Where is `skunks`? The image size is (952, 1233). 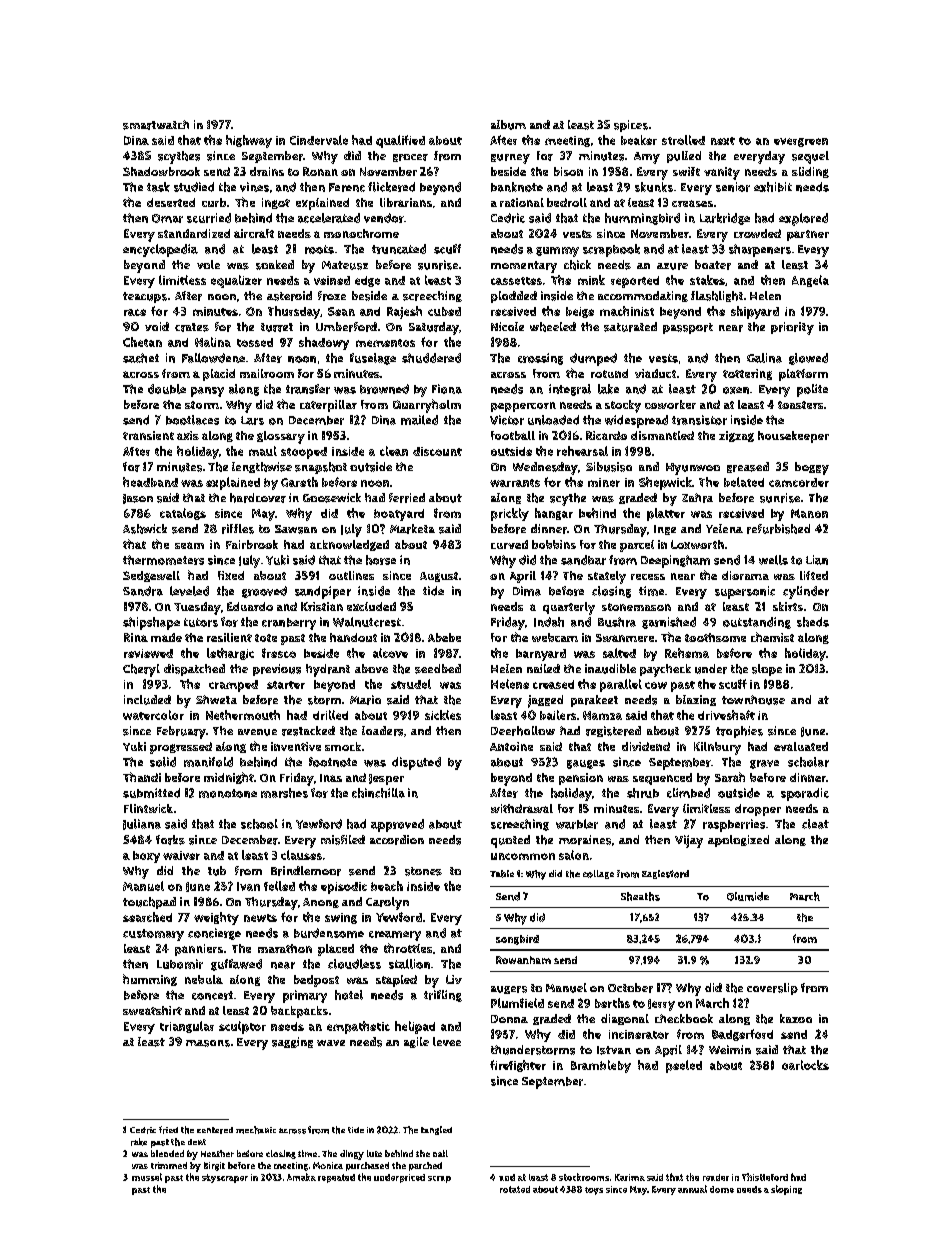
skunks is located at coordinates (654, 187).
